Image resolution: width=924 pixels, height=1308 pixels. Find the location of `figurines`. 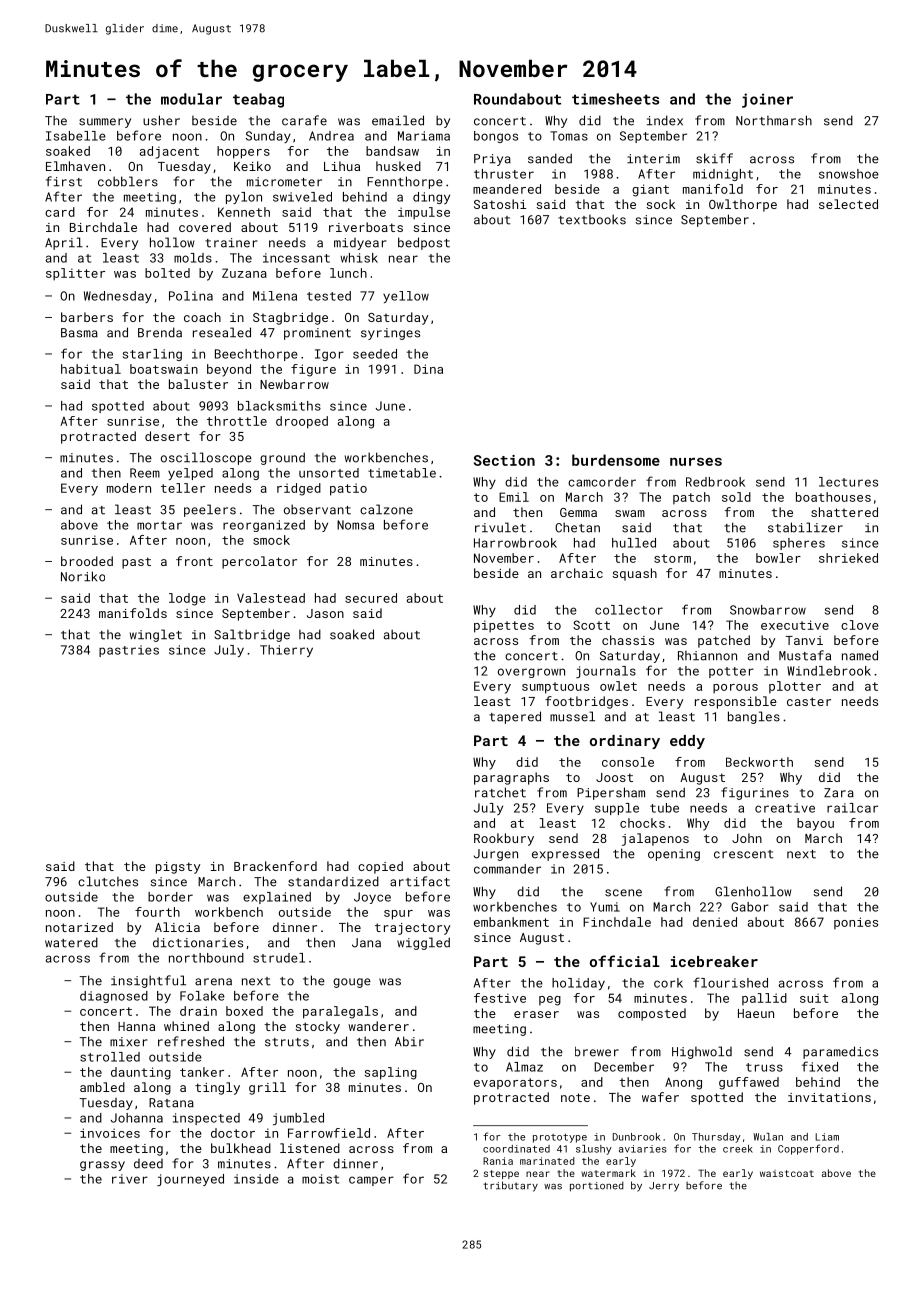

figurines is located at coordinates (755, 793).
